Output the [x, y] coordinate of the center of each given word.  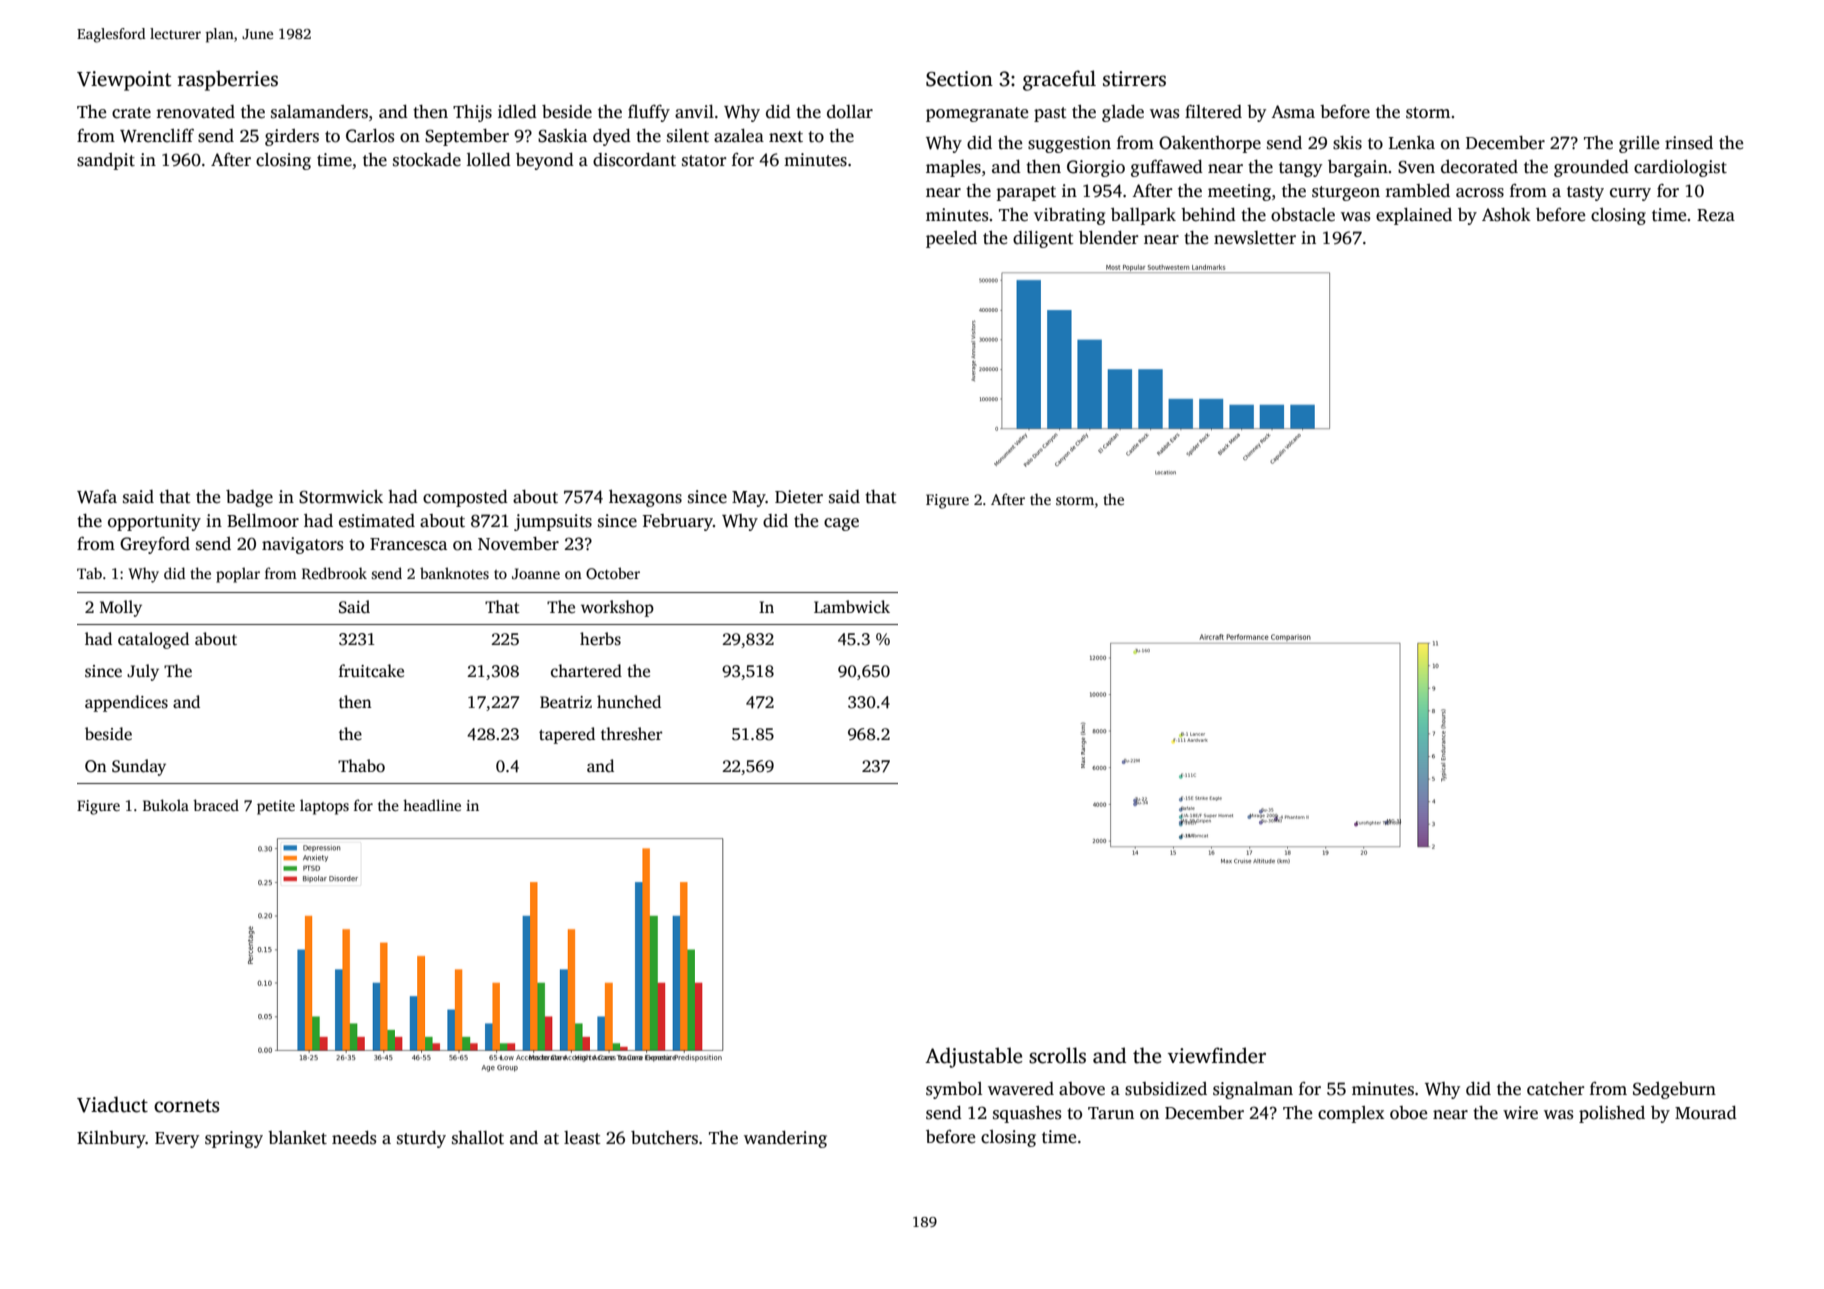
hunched [629, 702]
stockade [427, 160]
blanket [297, 1138]
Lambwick [852, 606]
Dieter [799, 497]
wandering [785, 1139]
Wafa [97, 497]
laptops [324, 807]
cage [841, 524]
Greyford [155, 545]
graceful [1059, 80]
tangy [1300, 169]
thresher [631, 734]
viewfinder [1217, 1055]
